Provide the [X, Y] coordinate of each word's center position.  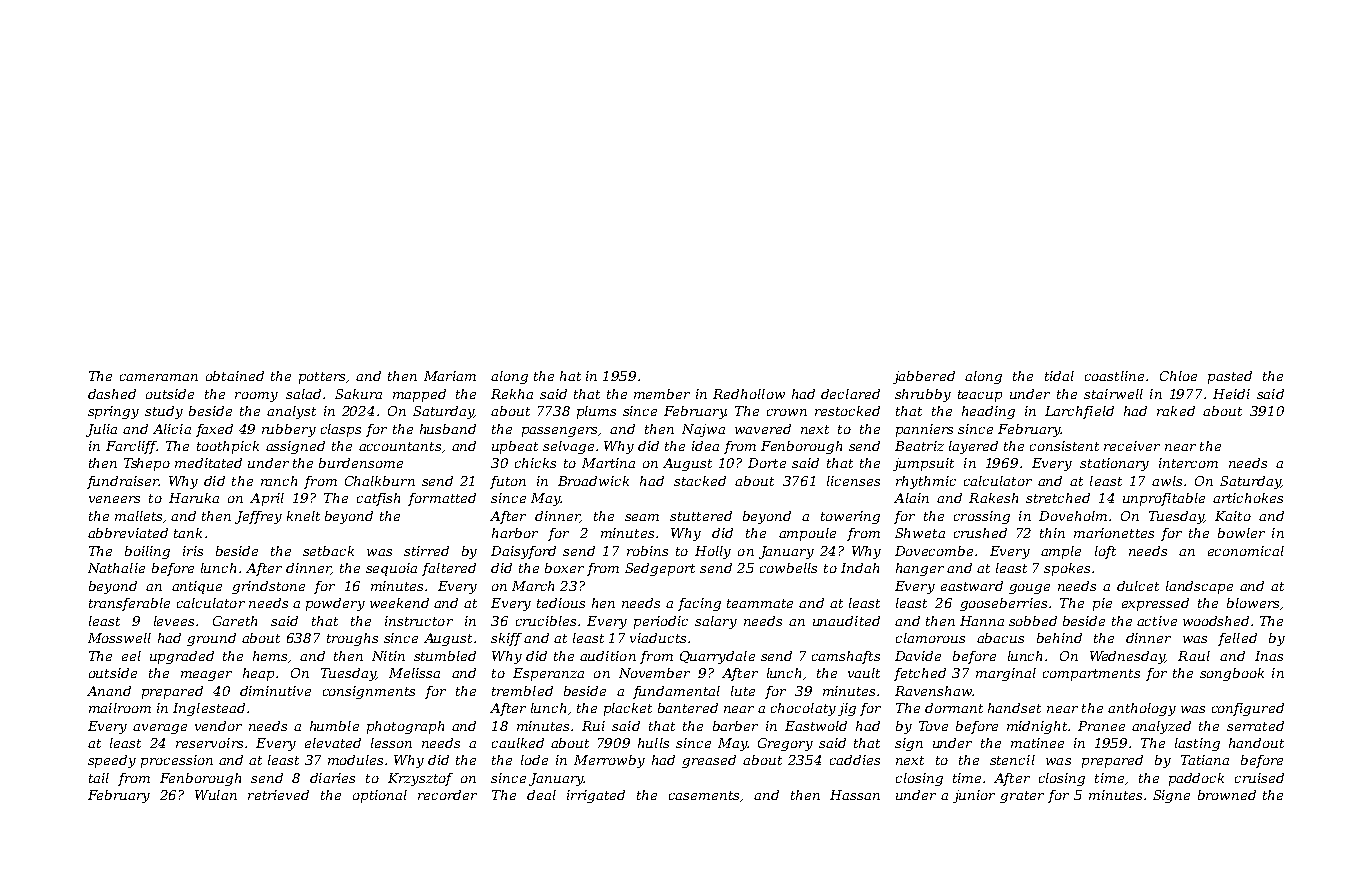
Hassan [855, 795]
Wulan [216, 795]
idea [705, 446]
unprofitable [1164, 499]
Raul [1194, 656]
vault [864, 673]
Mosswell [119, 638]
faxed [214, 430]
